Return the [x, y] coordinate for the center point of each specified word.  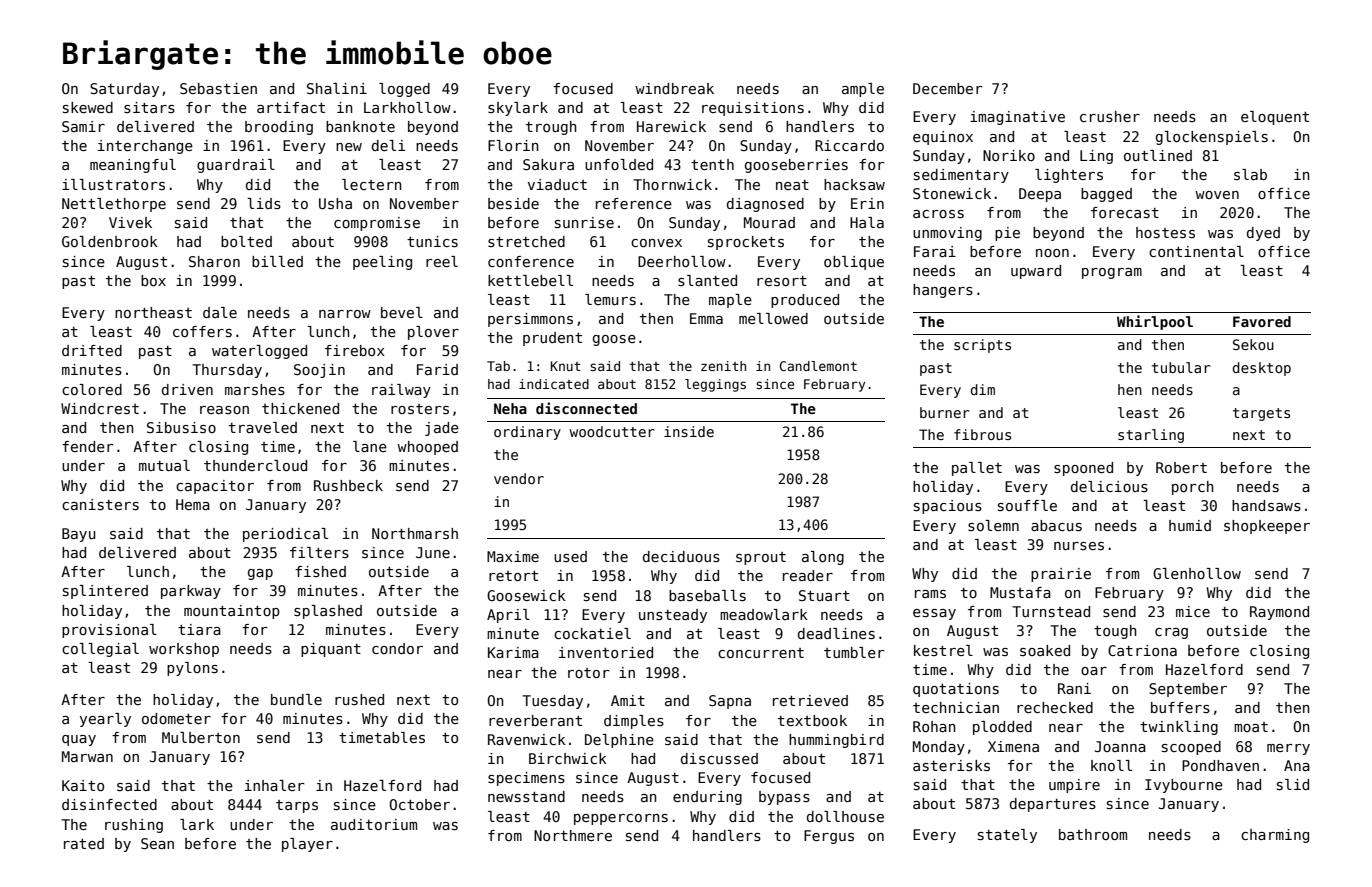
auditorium [374, 824]
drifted [92, 350]
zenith [723, 366]
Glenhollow [1197, 573]
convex [656, 243]
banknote [360, 126]
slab [1250, 174]
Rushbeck [348, 485]
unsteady [673, 616]
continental [1196, 251]
